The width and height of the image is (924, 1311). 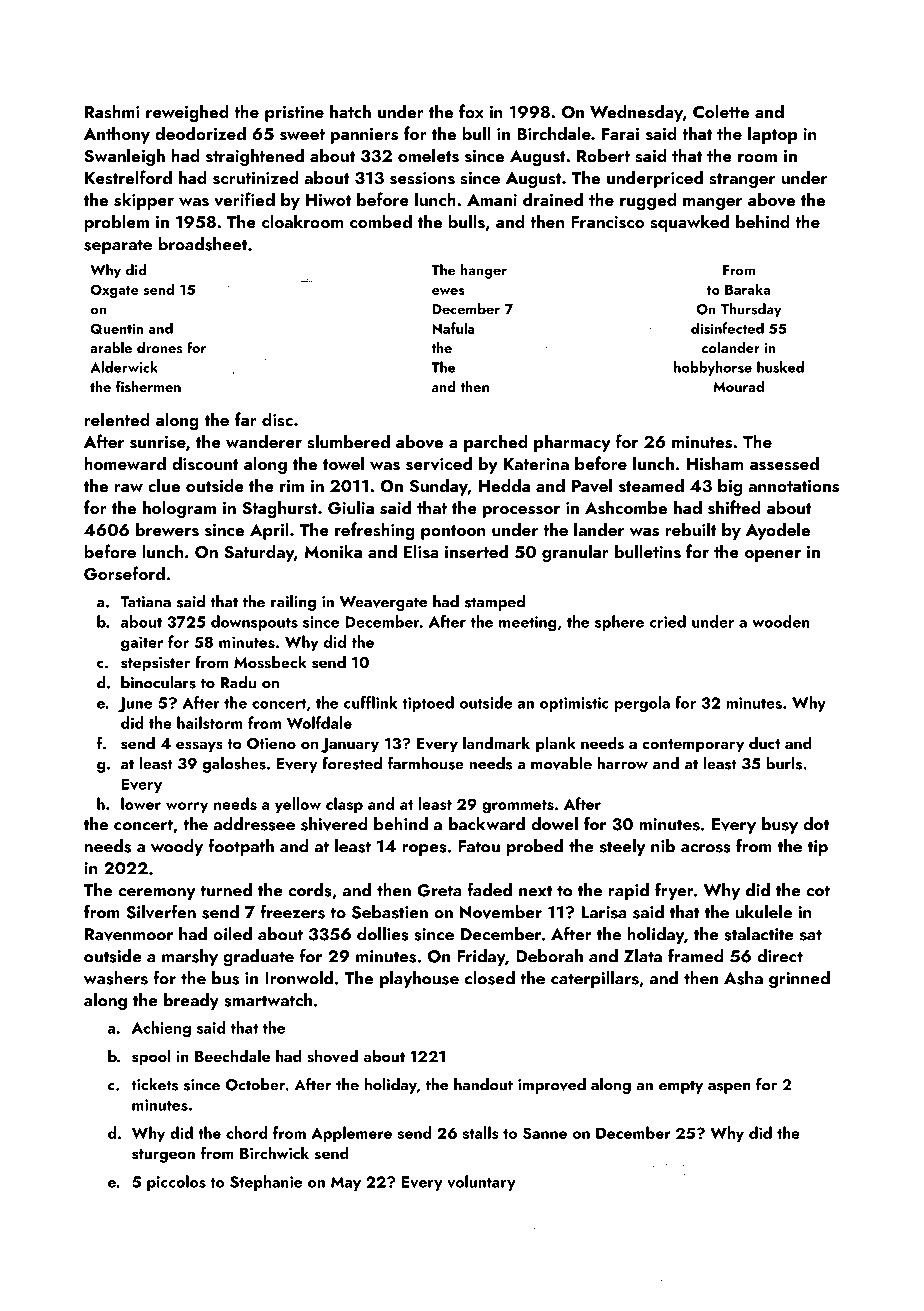 What do you see at coordinates (721, 111) in the image?
I see `Colette` at bounding box center [721, 111].
